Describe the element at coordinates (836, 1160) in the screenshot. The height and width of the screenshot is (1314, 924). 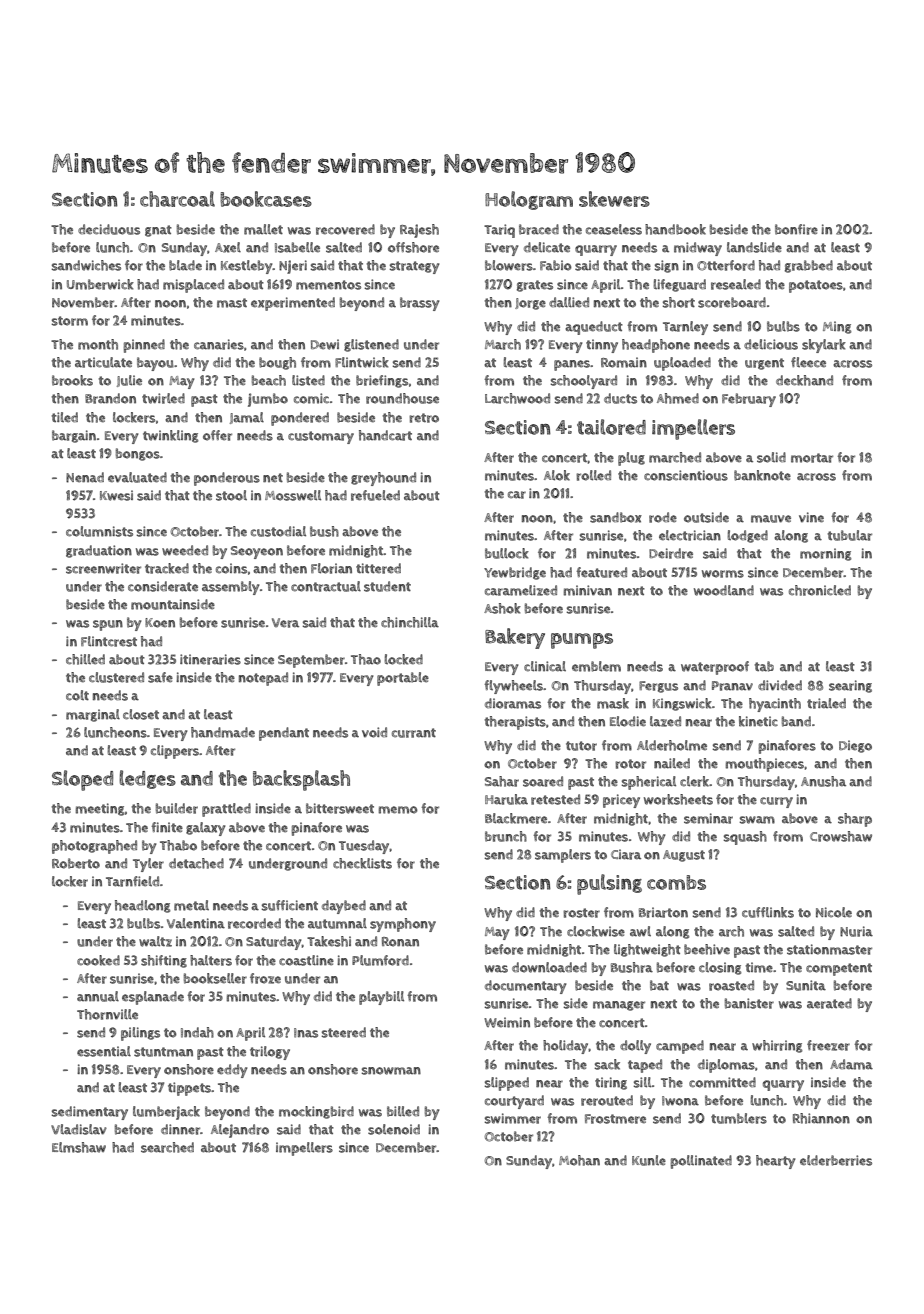
I see `elderberries` at that location.
